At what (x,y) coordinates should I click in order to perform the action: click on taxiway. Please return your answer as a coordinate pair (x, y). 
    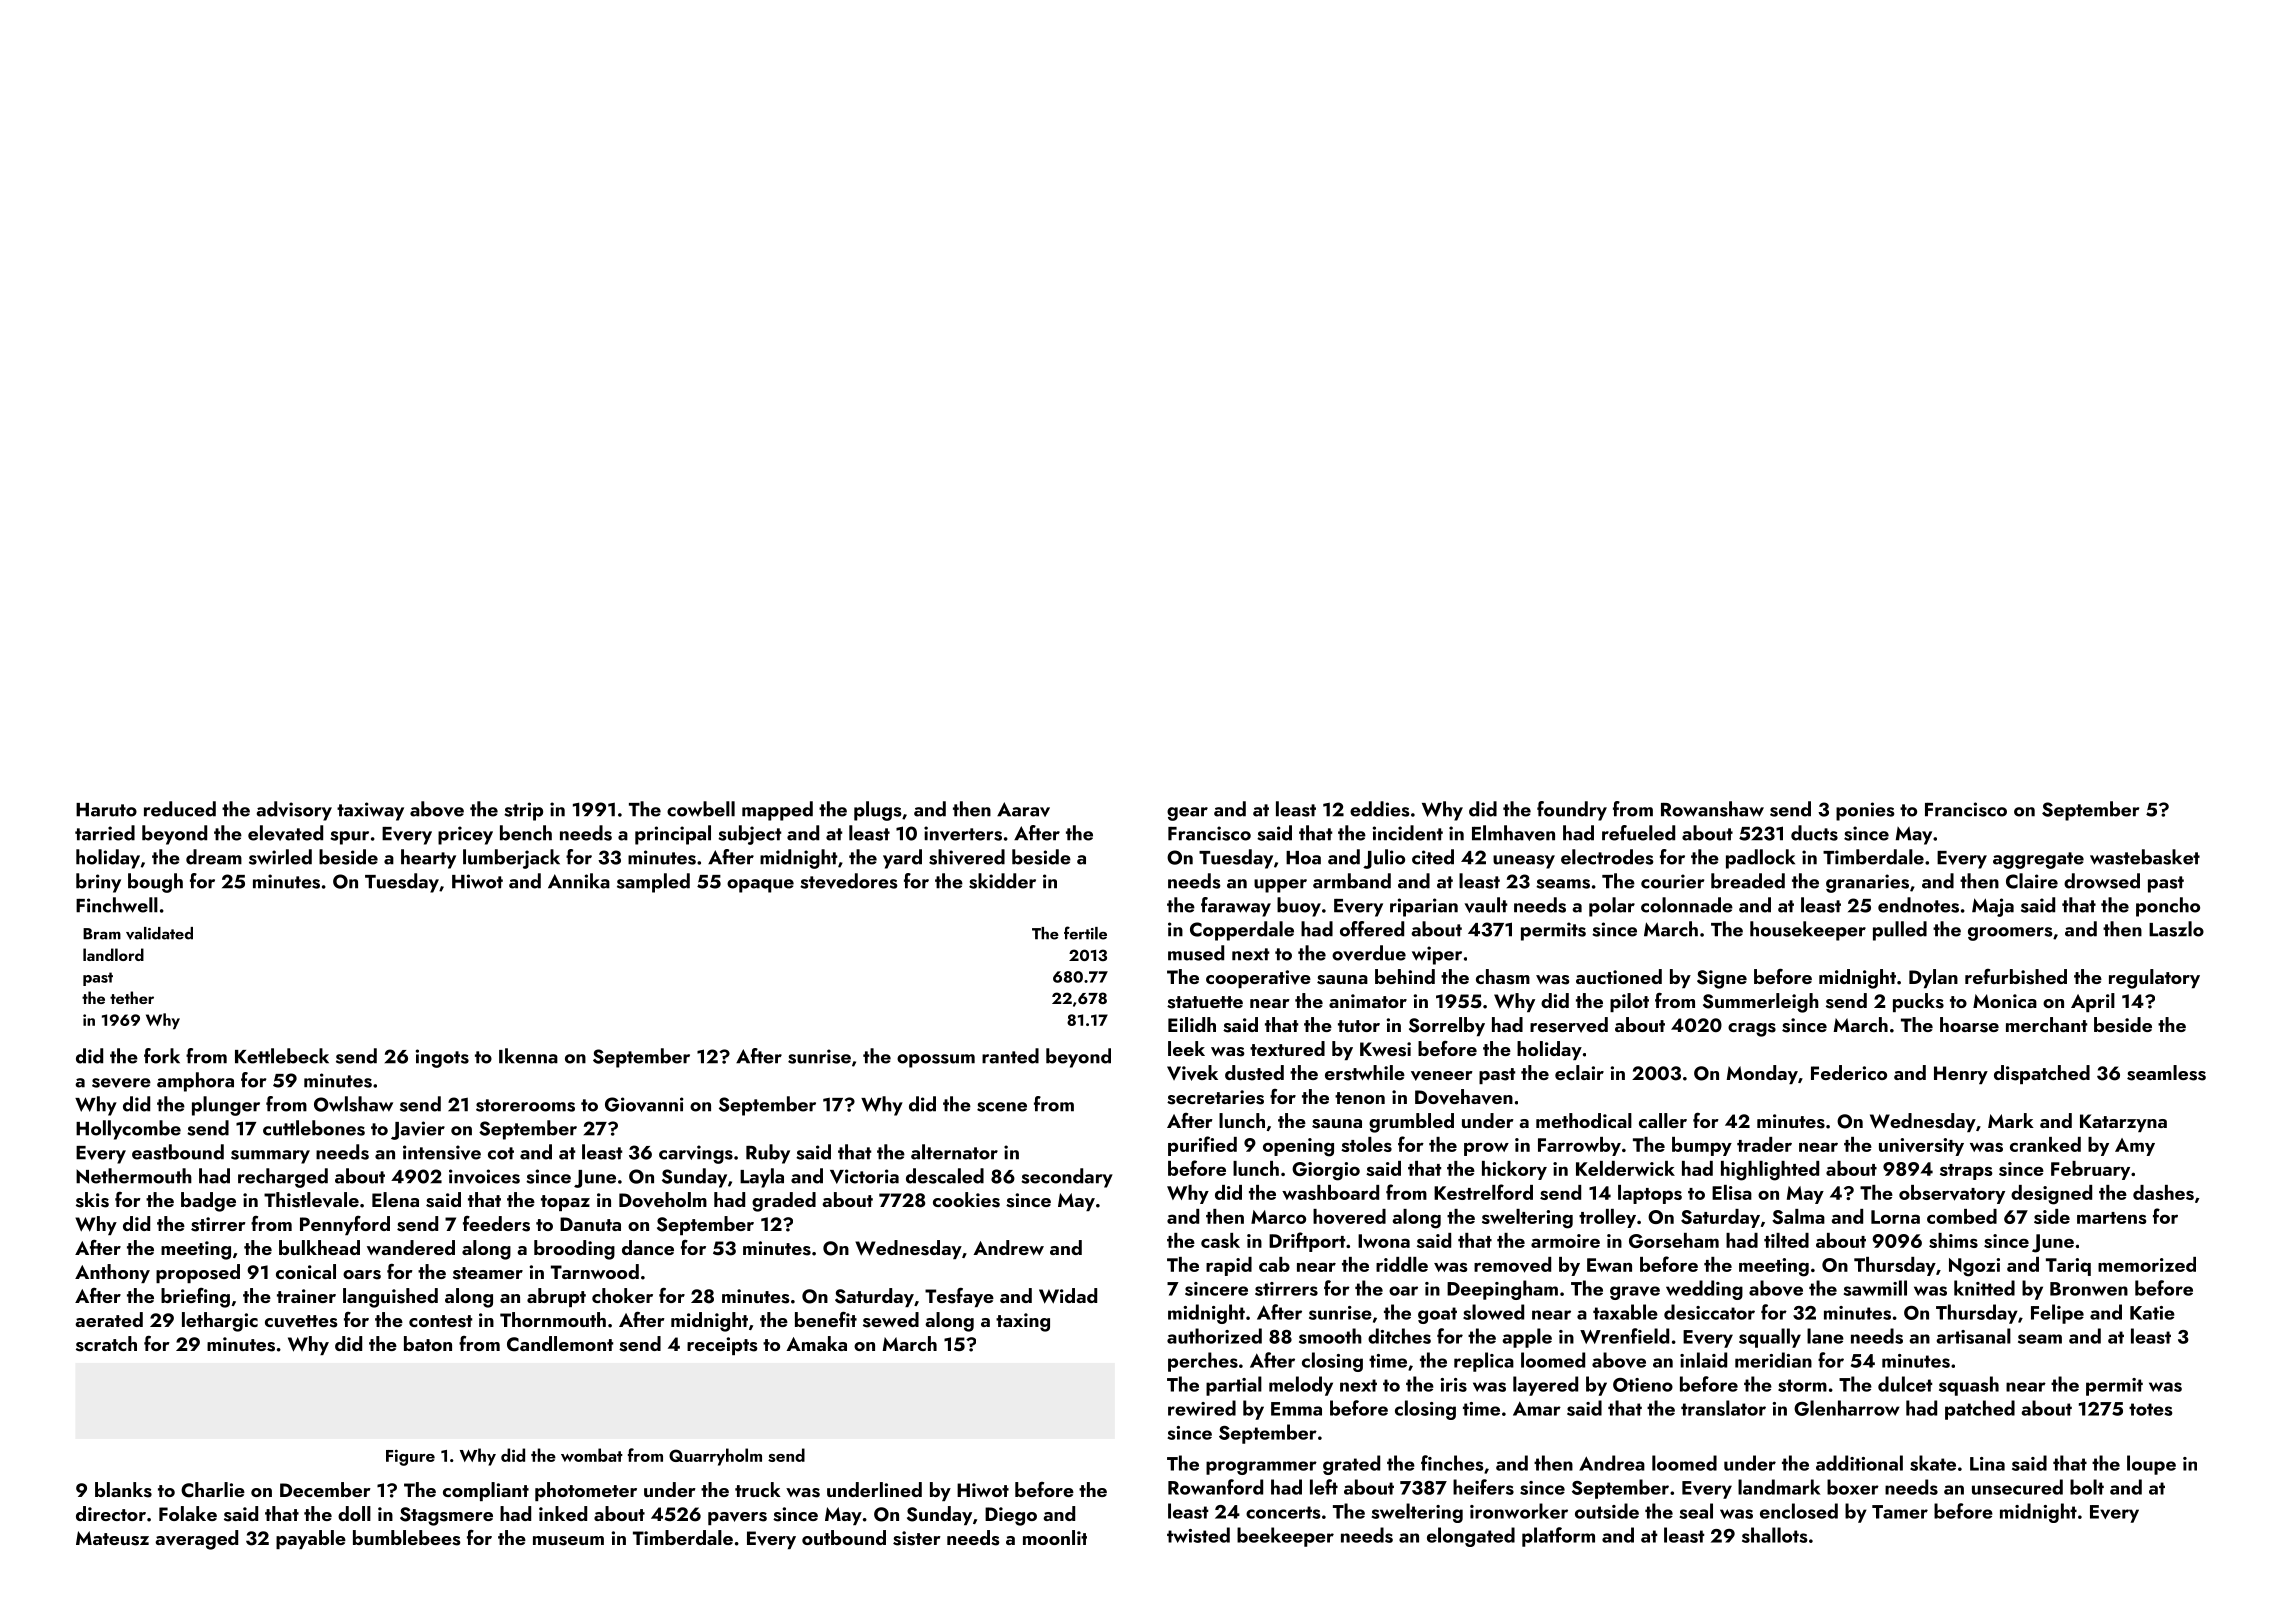
    Looking at the image, I should click on (370, 811).
